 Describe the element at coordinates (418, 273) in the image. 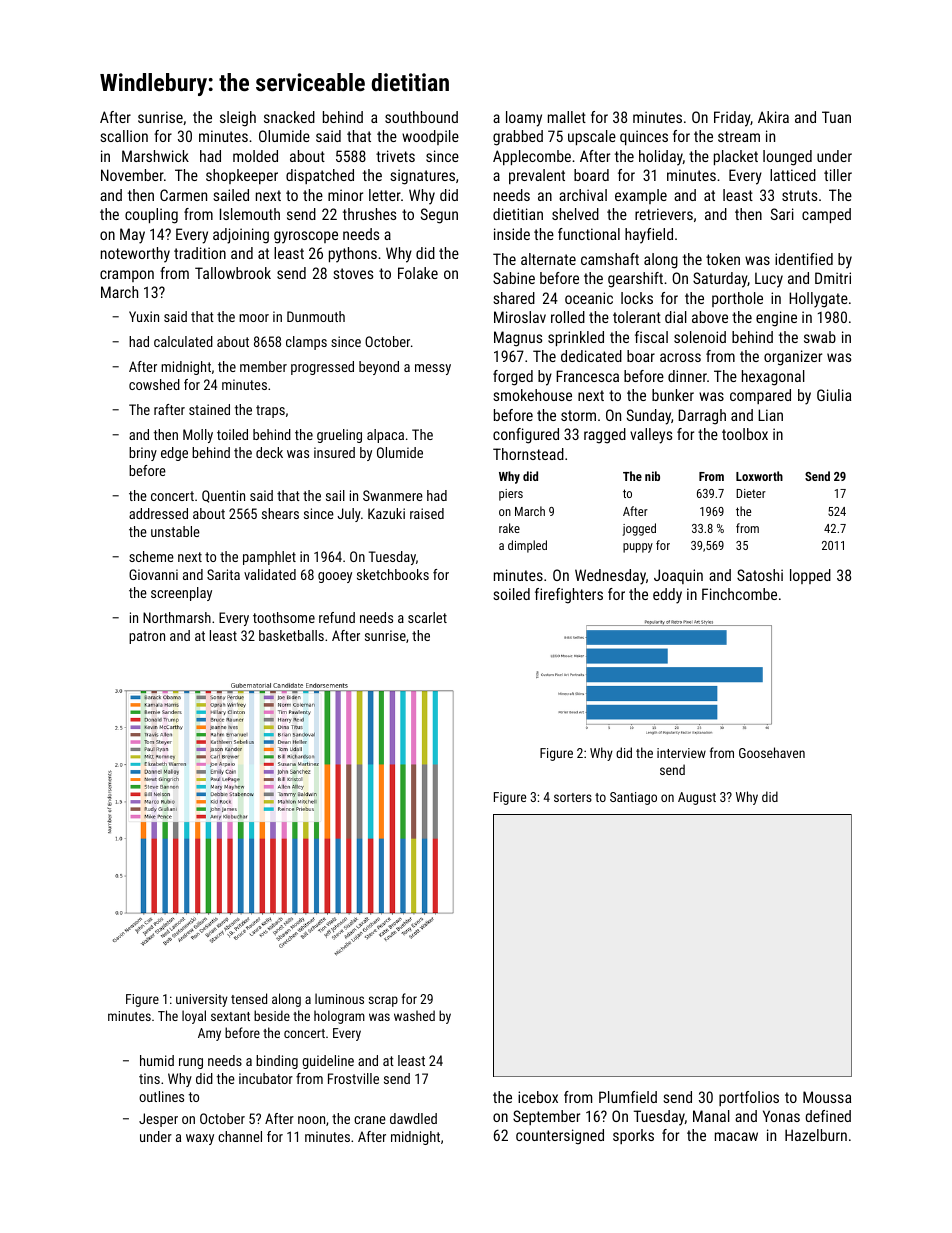

I see `Folake` at that location.
